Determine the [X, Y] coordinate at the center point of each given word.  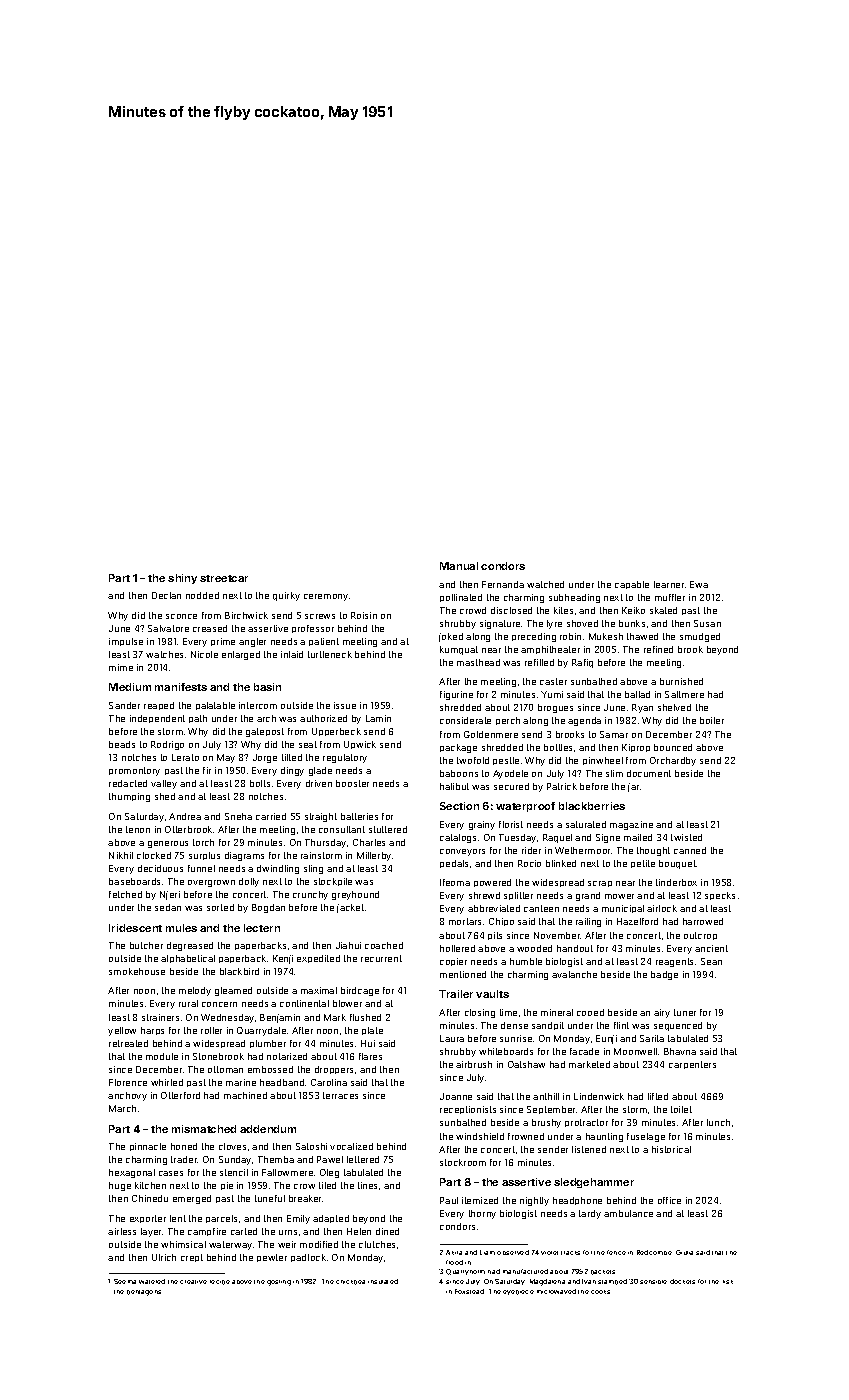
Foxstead [469, 1291]
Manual [459, 566]
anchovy [127, 1096]
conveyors [462, 852]
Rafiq [582, 663]
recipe [220, 1282]
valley [164, 784]
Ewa [699, 584]
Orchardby [673, 761]
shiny [182, 579]
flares [370, 1056]
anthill [546, 1096]
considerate [465, 720]
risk [728, 1282]
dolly [249, 882]
